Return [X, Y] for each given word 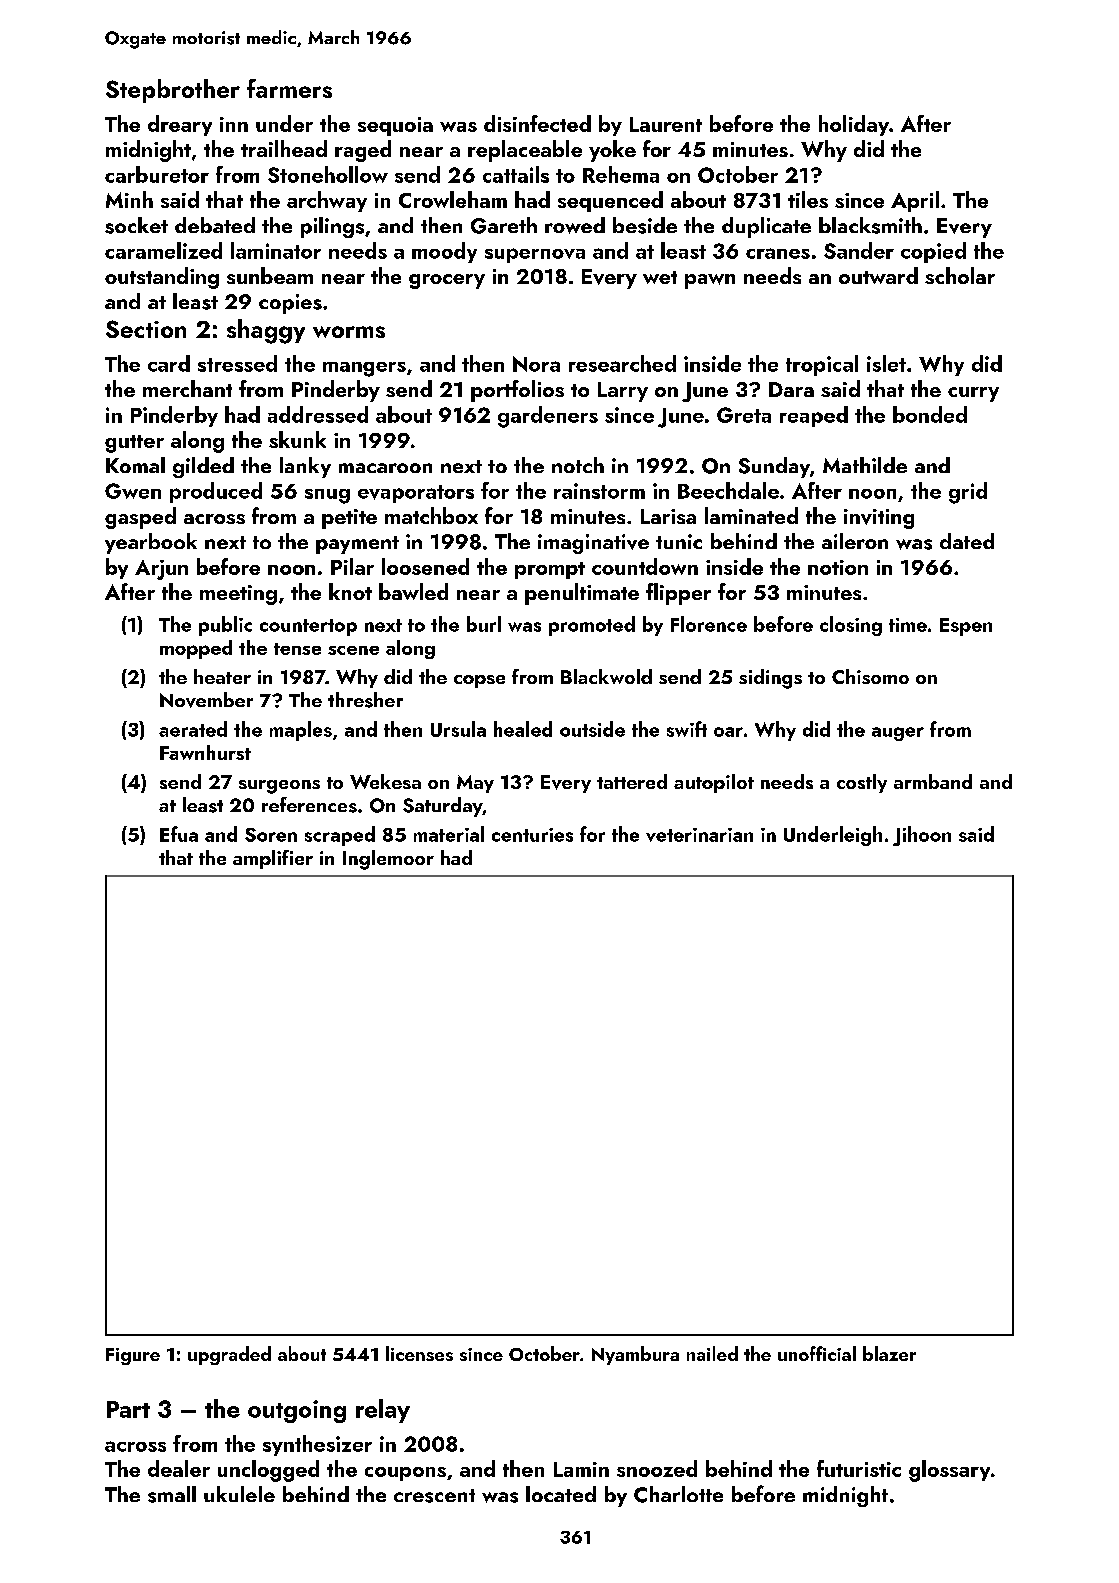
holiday [854, 125]
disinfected [537, 123]
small [172, 1494]
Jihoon [922, 836]
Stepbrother [173, 91]
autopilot [714, 783]
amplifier [273, 859]
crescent [434, 1496]
